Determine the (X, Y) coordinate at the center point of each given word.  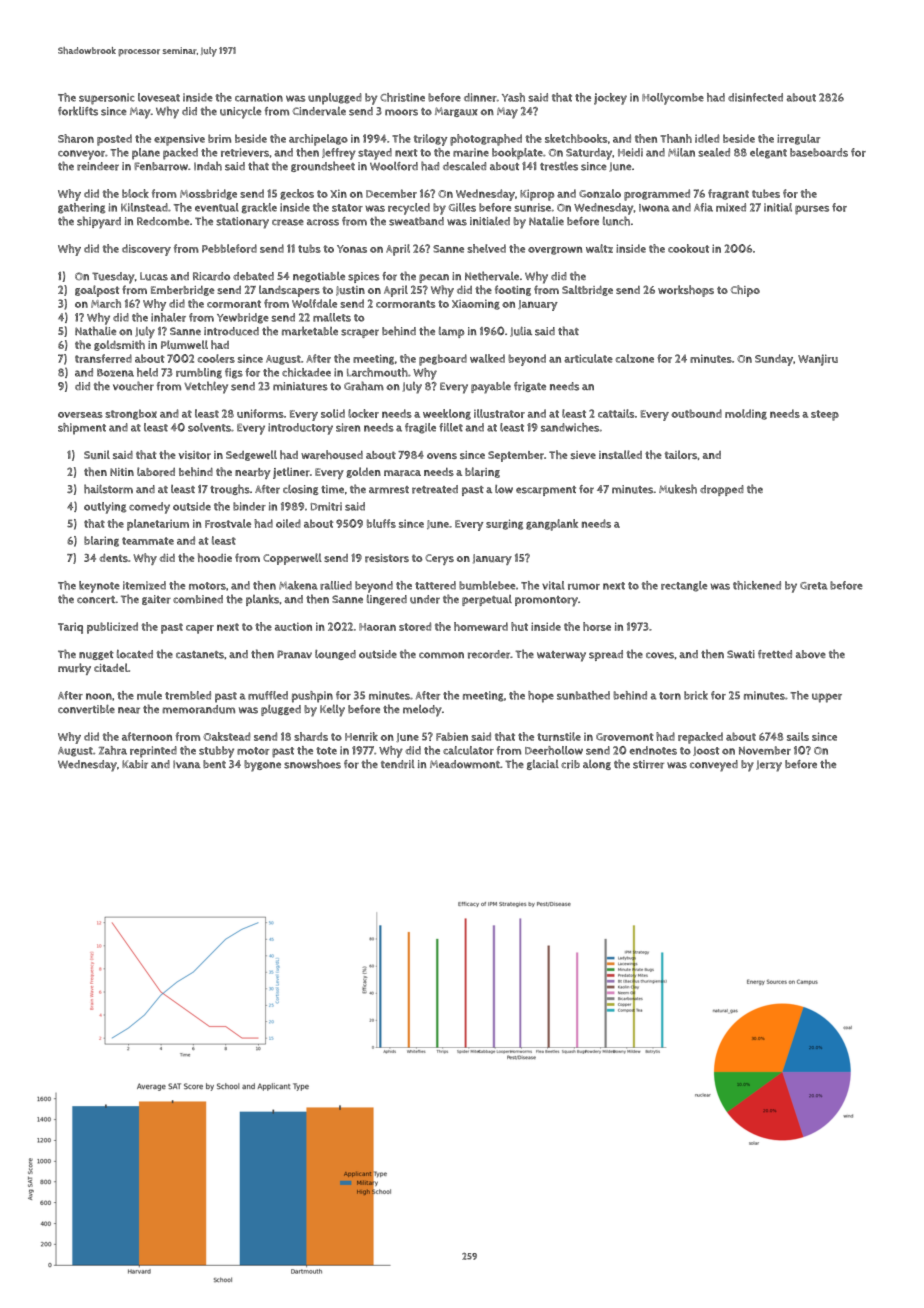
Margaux (456, 112)
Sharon (76, 138)
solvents (209, 427)
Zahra (113, 750)
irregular (798, 139)
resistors (387, 558)
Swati (741, 654)
